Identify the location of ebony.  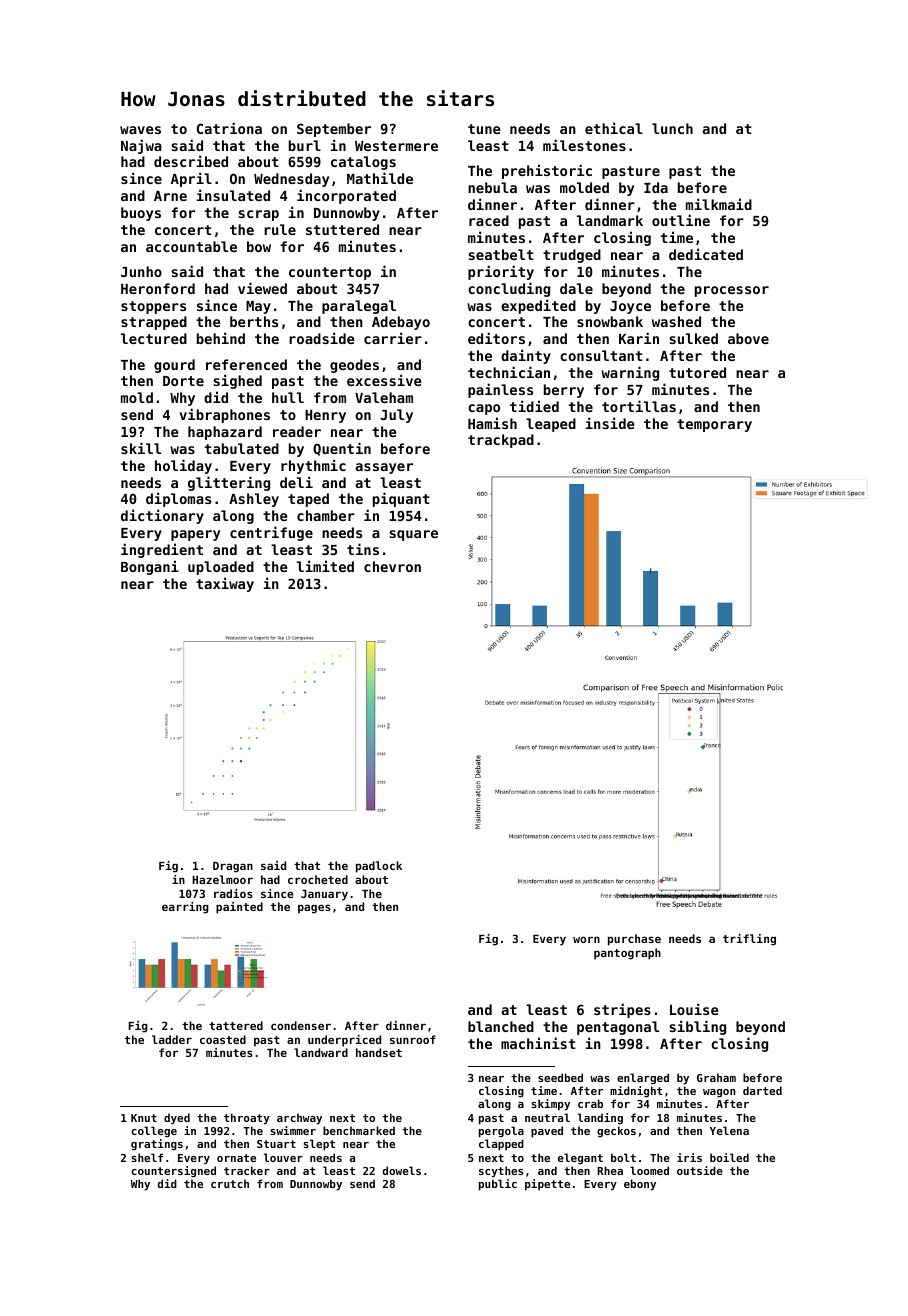
(640, 1185).
